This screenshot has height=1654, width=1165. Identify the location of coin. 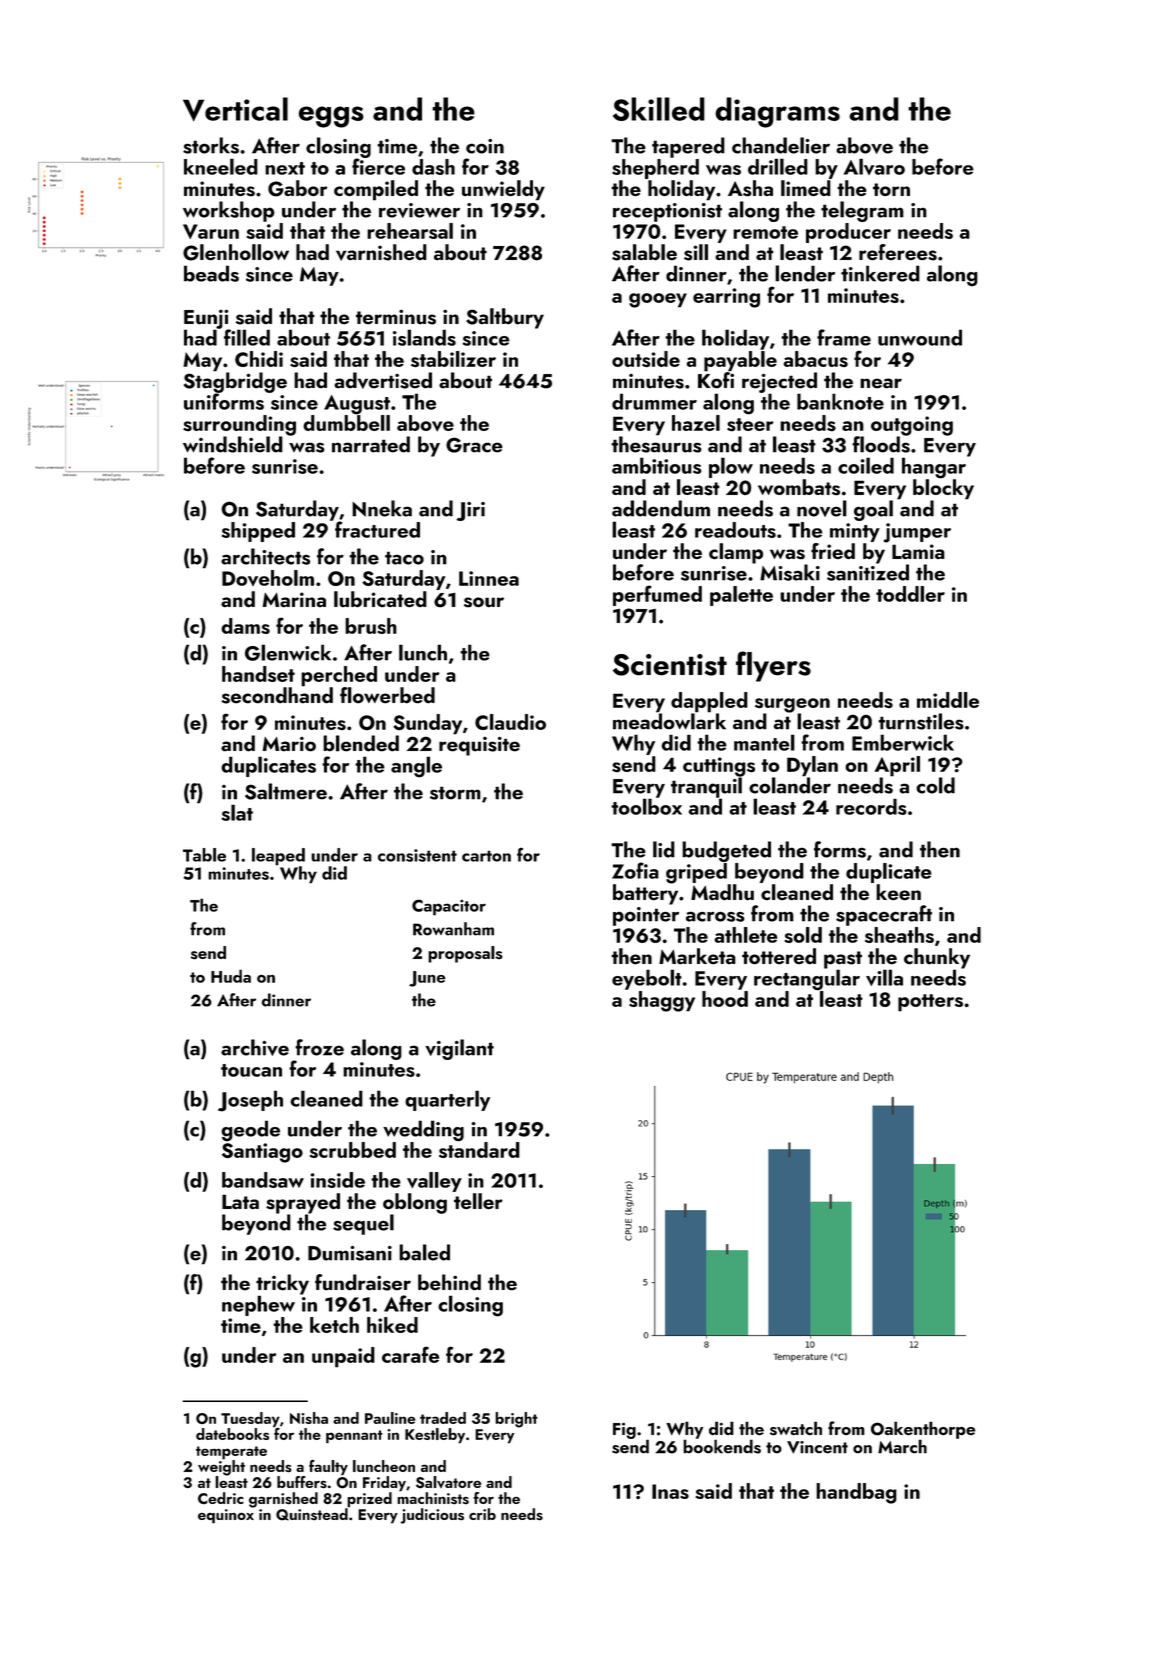
(485, 146).
